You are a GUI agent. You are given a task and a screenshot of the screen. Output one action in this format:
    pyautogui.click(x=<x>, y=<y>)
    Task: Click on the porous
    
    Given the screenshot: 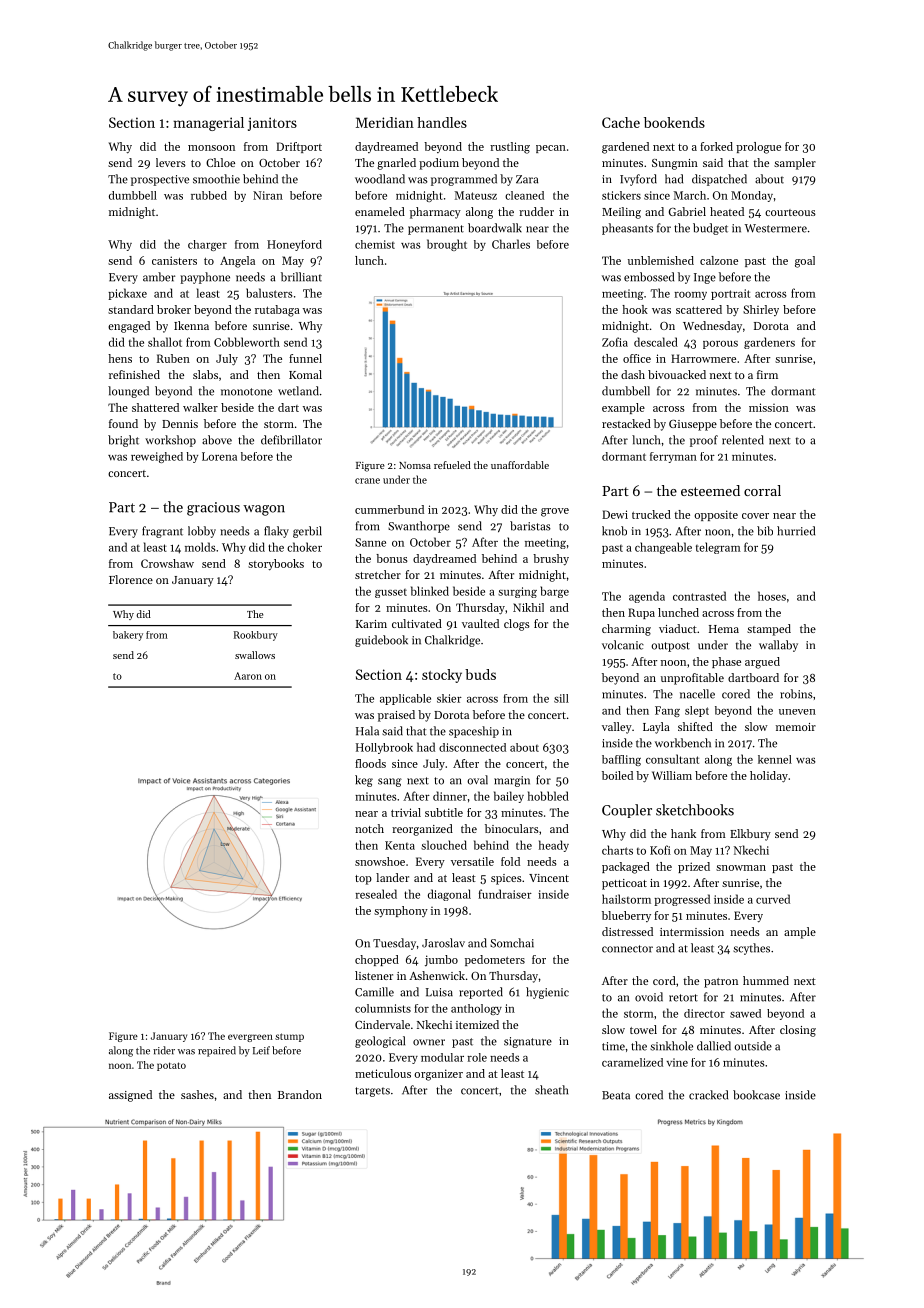 What is the action you would take?
    pyautogui.click(x=720, y=345)
